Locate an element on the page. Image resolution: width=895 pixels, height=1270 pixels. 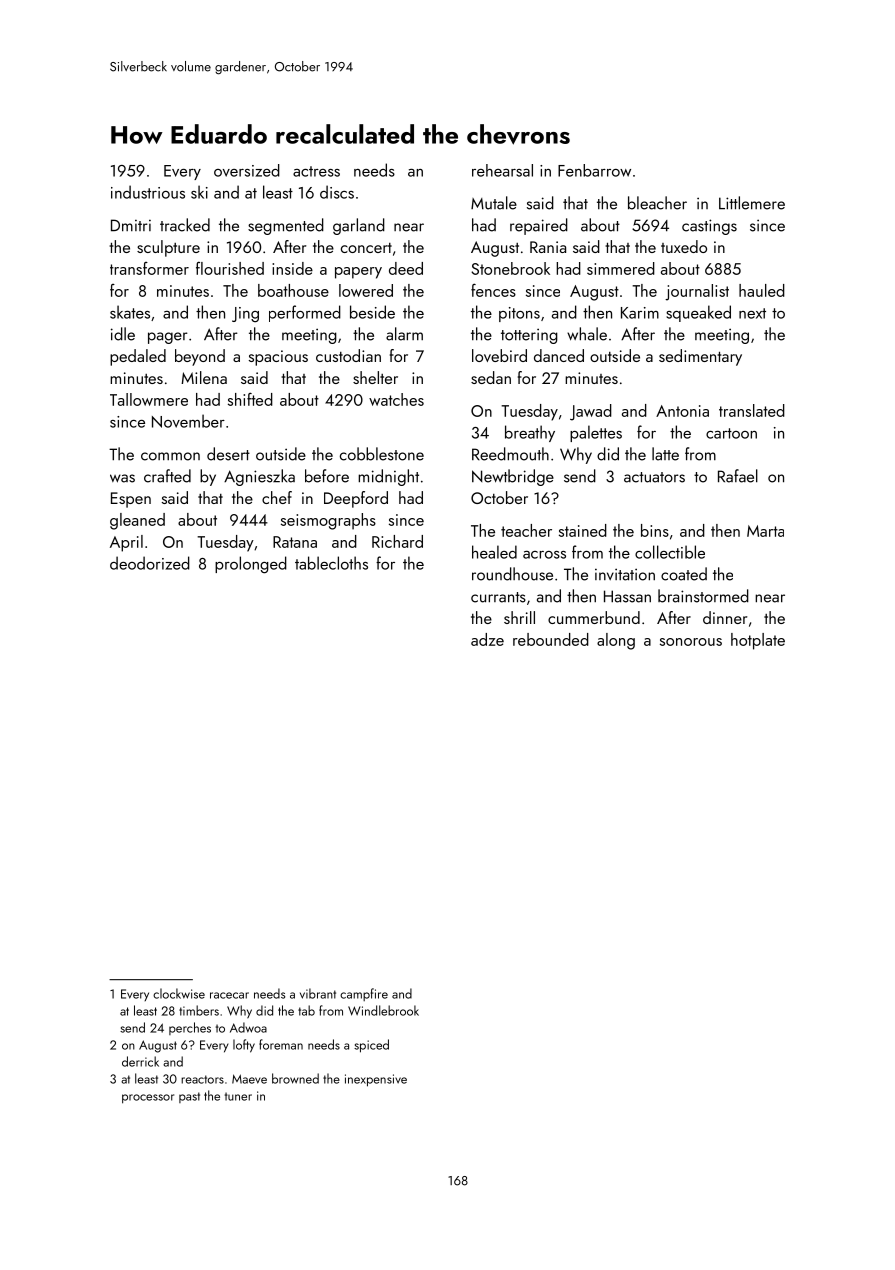
Windlebrook is located at coordinates (383, 1010).
